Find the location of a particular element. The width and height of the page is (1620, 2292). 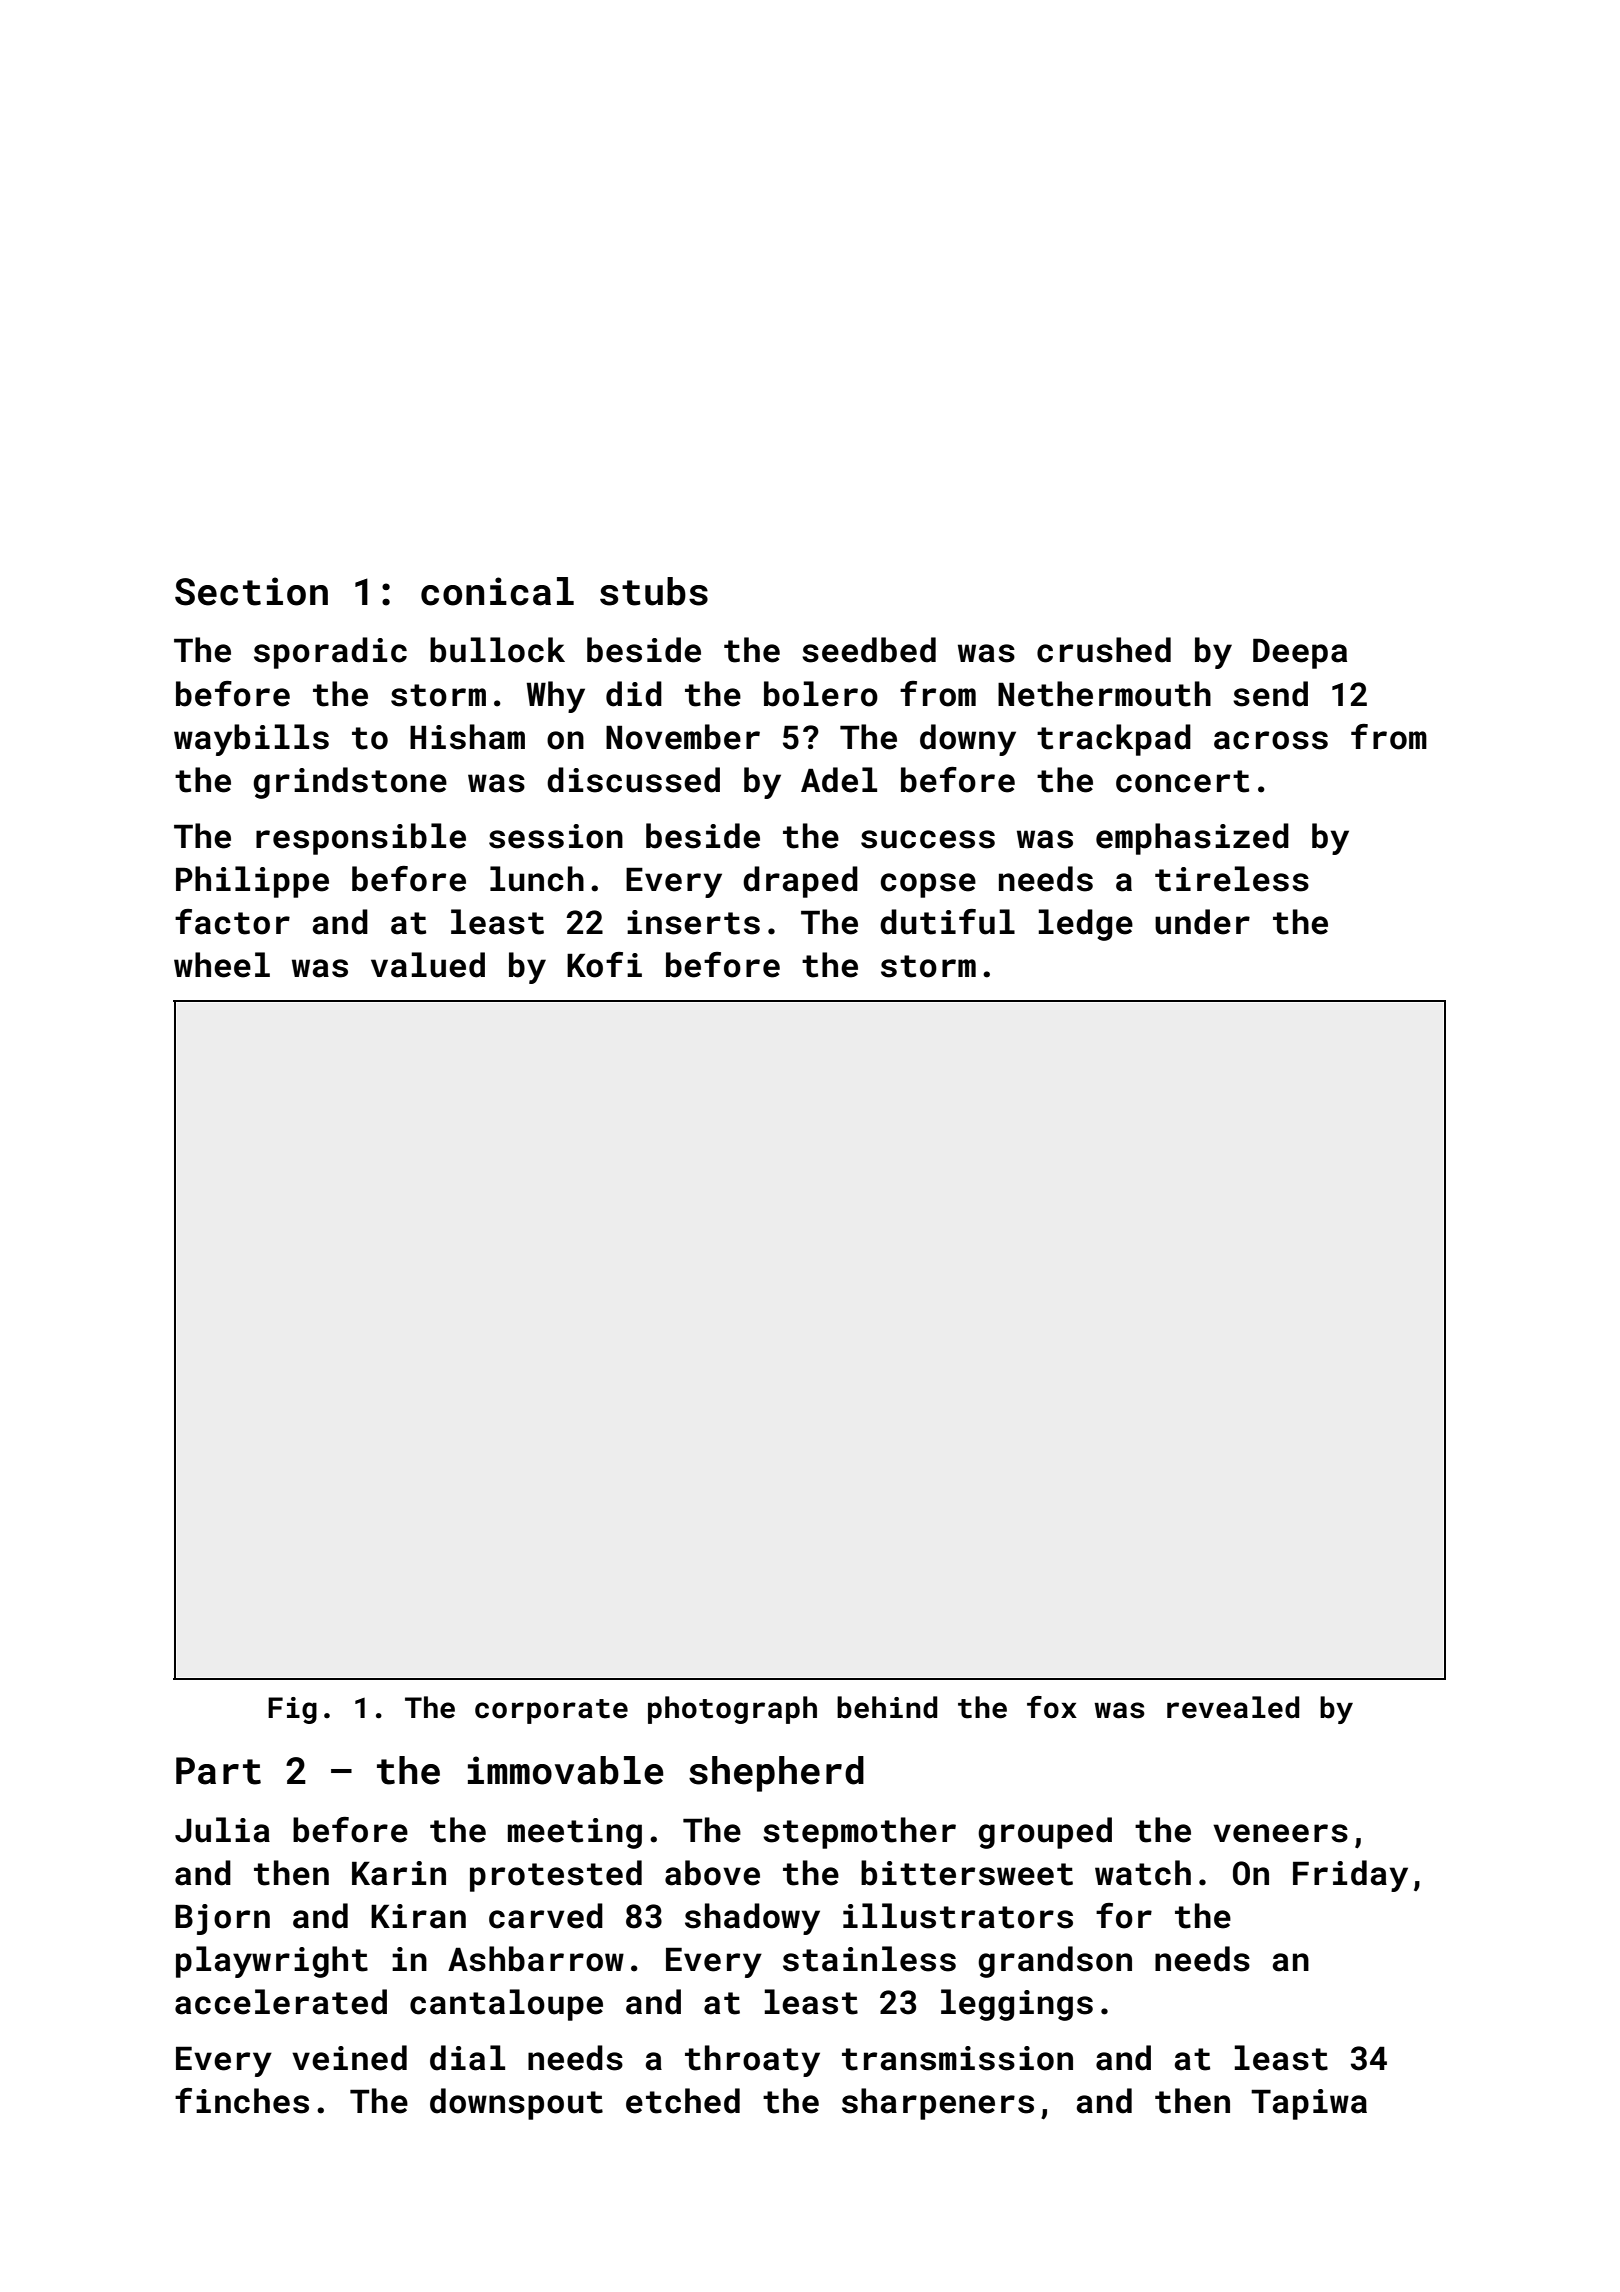

valued is located at coordinates (428, 965).
